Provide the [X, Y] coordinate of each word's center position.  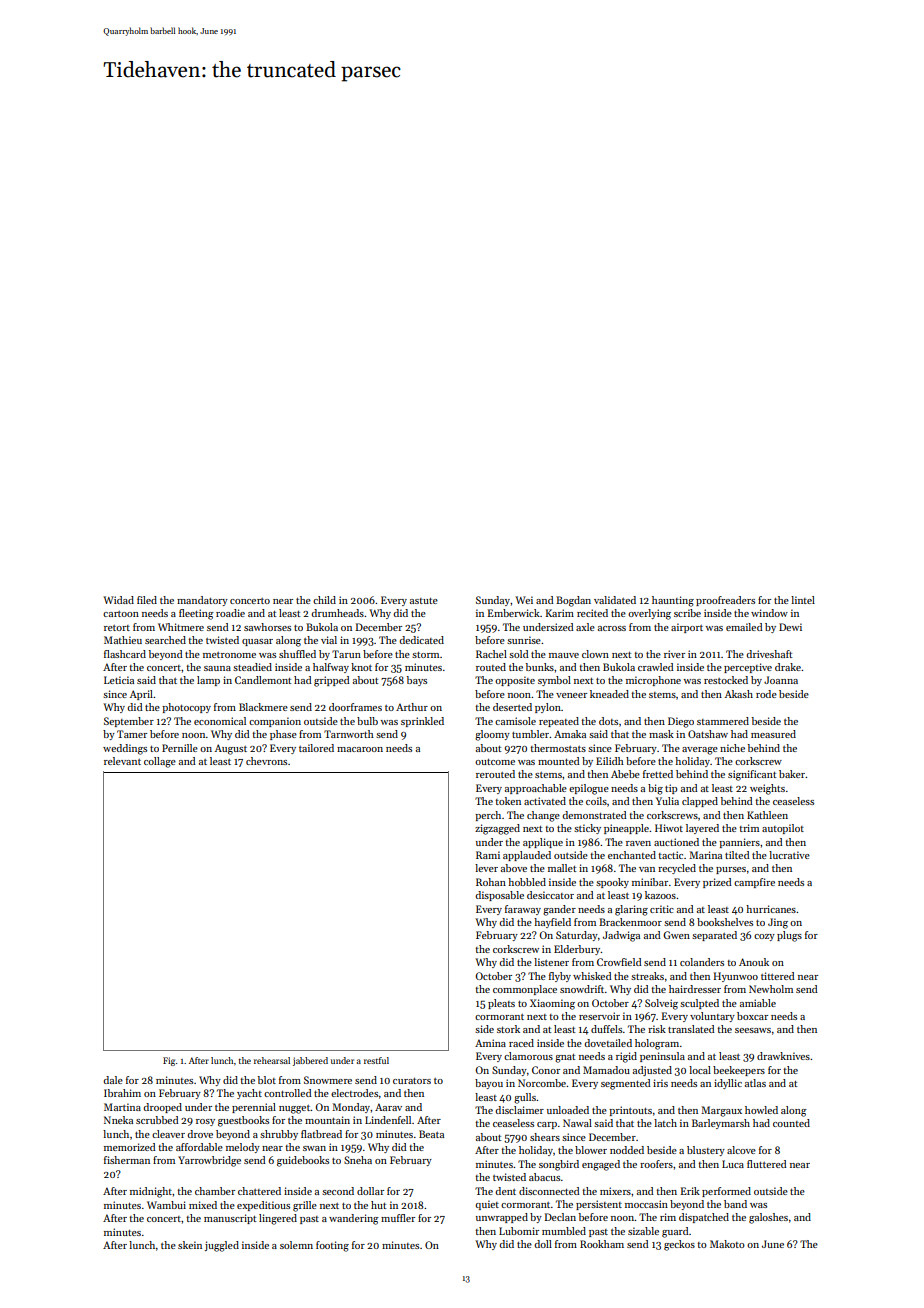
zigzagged [497, 829]
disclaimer [519, 1110]
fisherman [127, 1160]
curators [412, 1081]
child [324, 600]
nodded [627, 1150]
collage [160, 762]
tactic [670, 855]
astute [424, 601]
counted [791, 1123]
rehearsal [272, 1060]
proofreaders [725, 601]
